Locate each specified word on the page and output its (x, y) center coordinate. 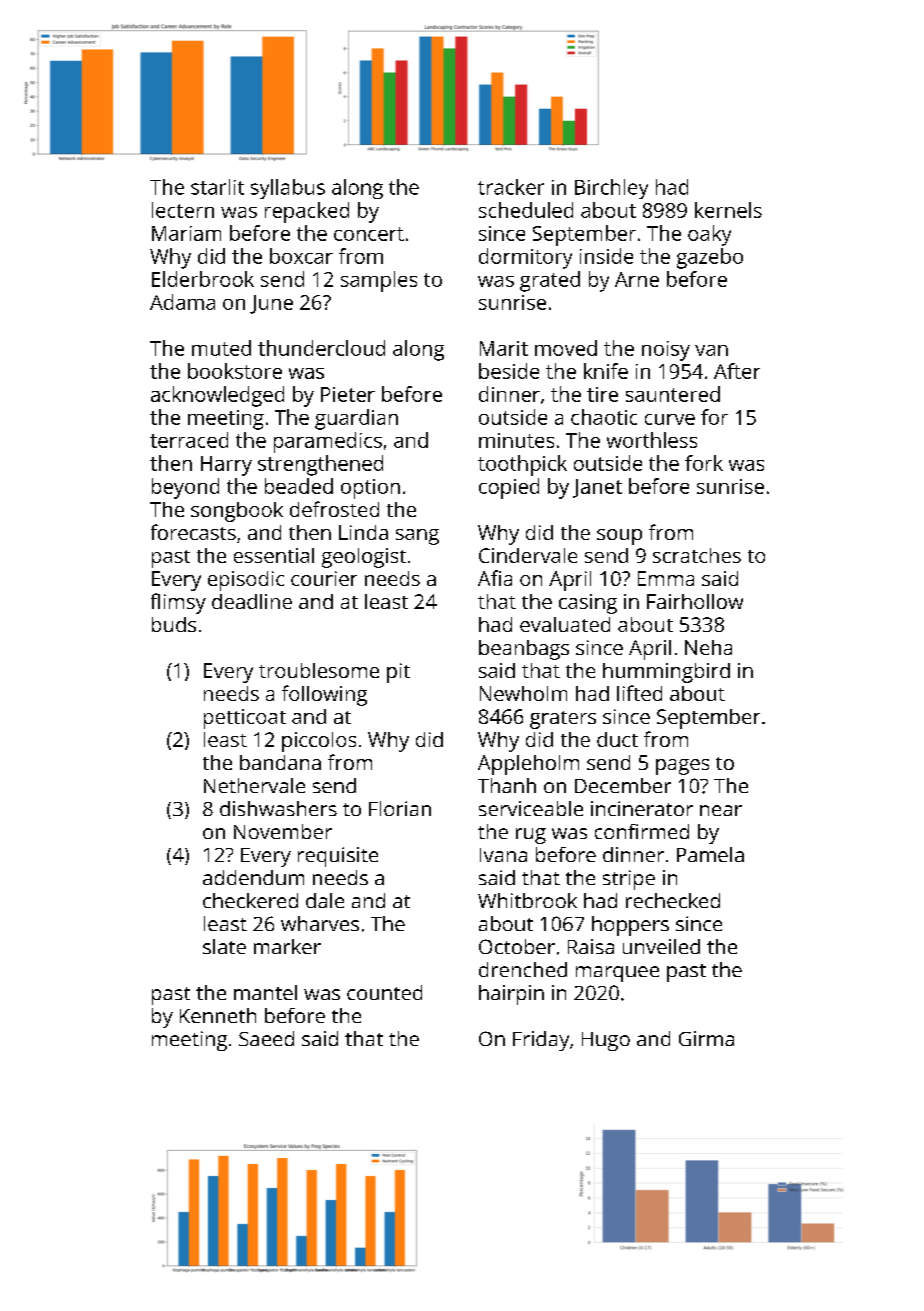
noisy (666, 351)
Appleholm (528, 765)
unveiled (661, 946)
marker (287, 946)
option (370, 489)
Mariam (186, 233)
